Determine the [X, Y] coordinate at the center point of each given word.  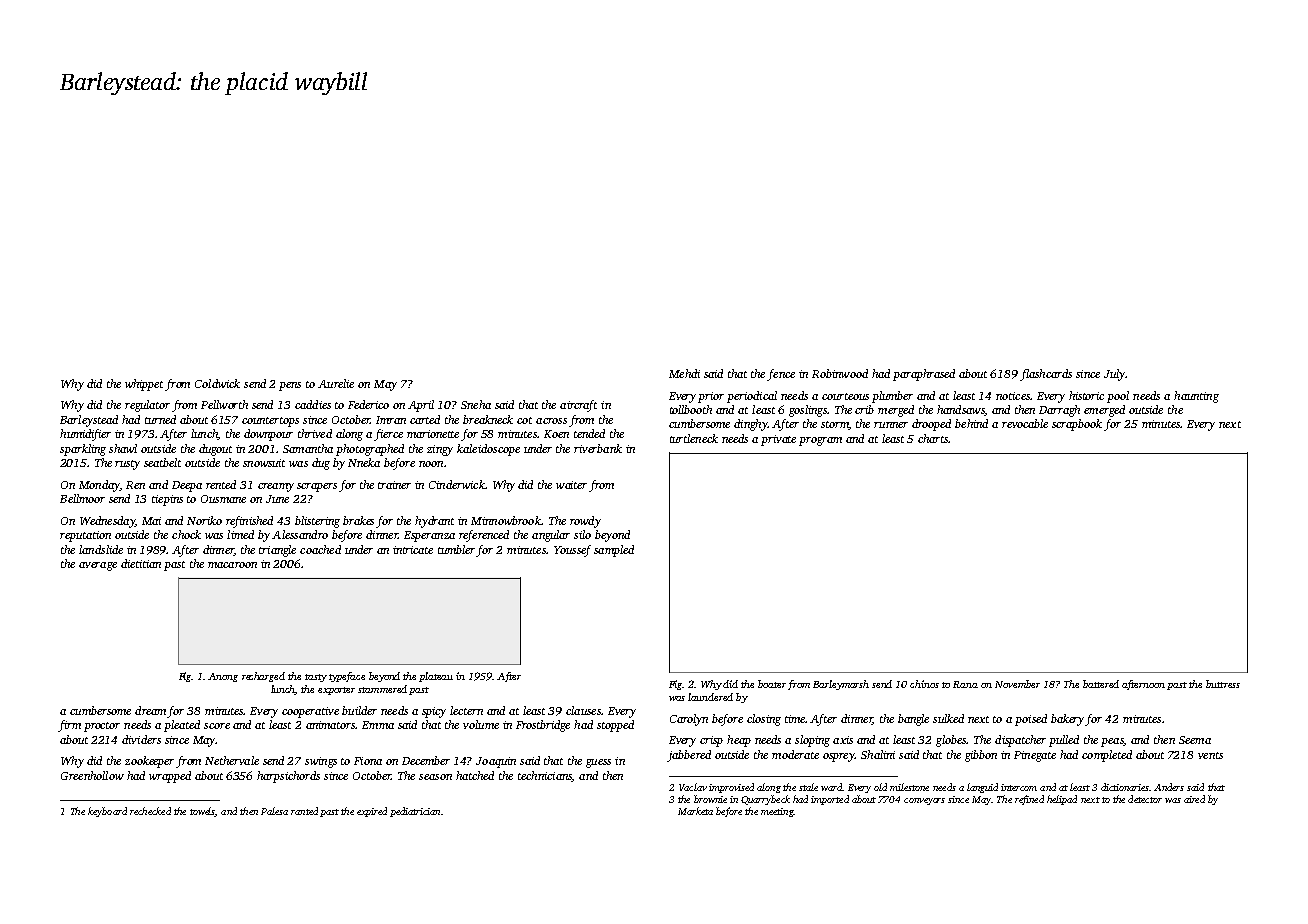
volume [481, 724]
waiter [571, 485]
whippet [144, 385]
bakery [1068, 720]
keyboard [107, 812]
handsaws [961, 410]
